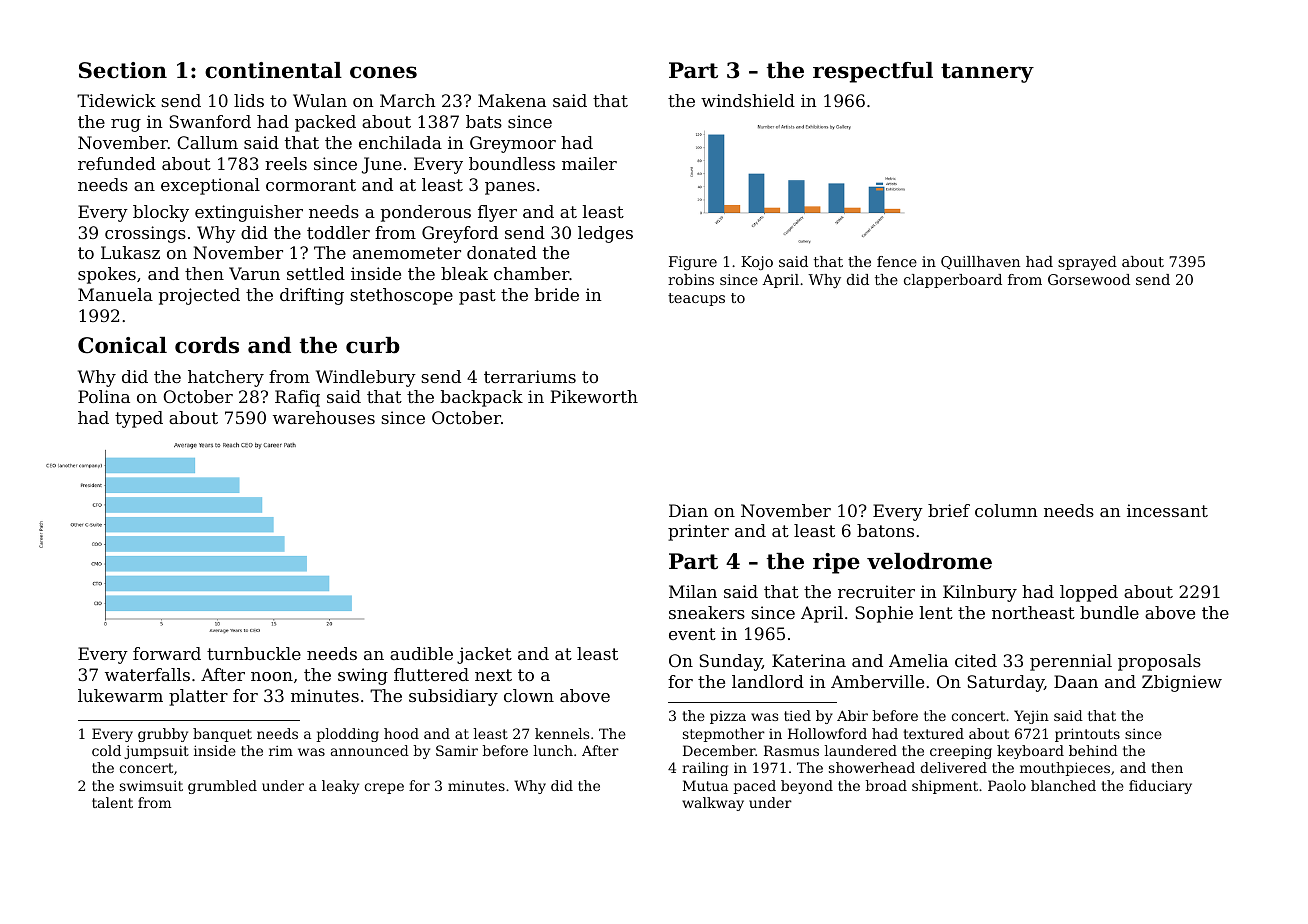  I want to click on cormorant, so click(311, 185).
